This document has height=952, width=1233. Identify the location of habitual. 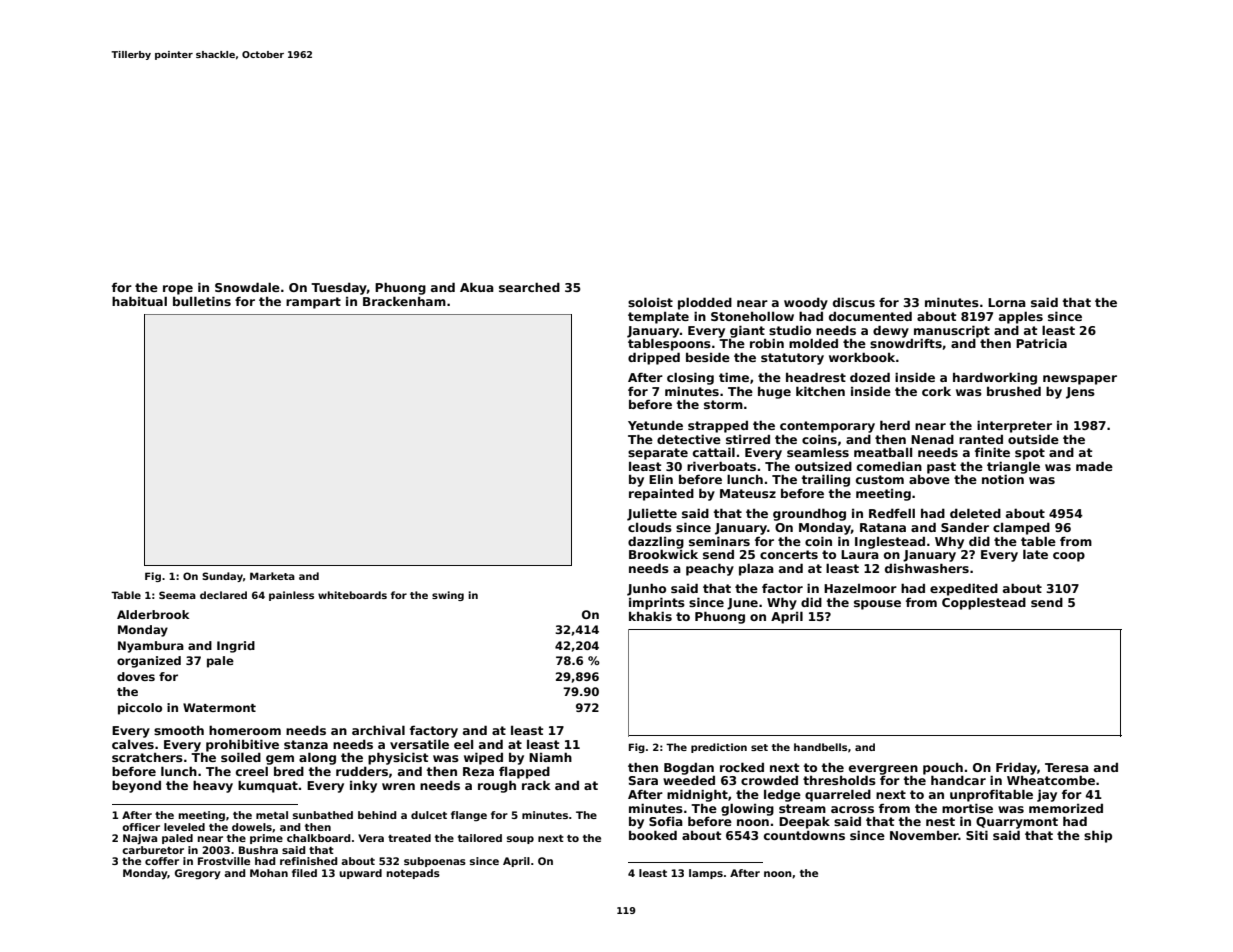
(139, 301).
